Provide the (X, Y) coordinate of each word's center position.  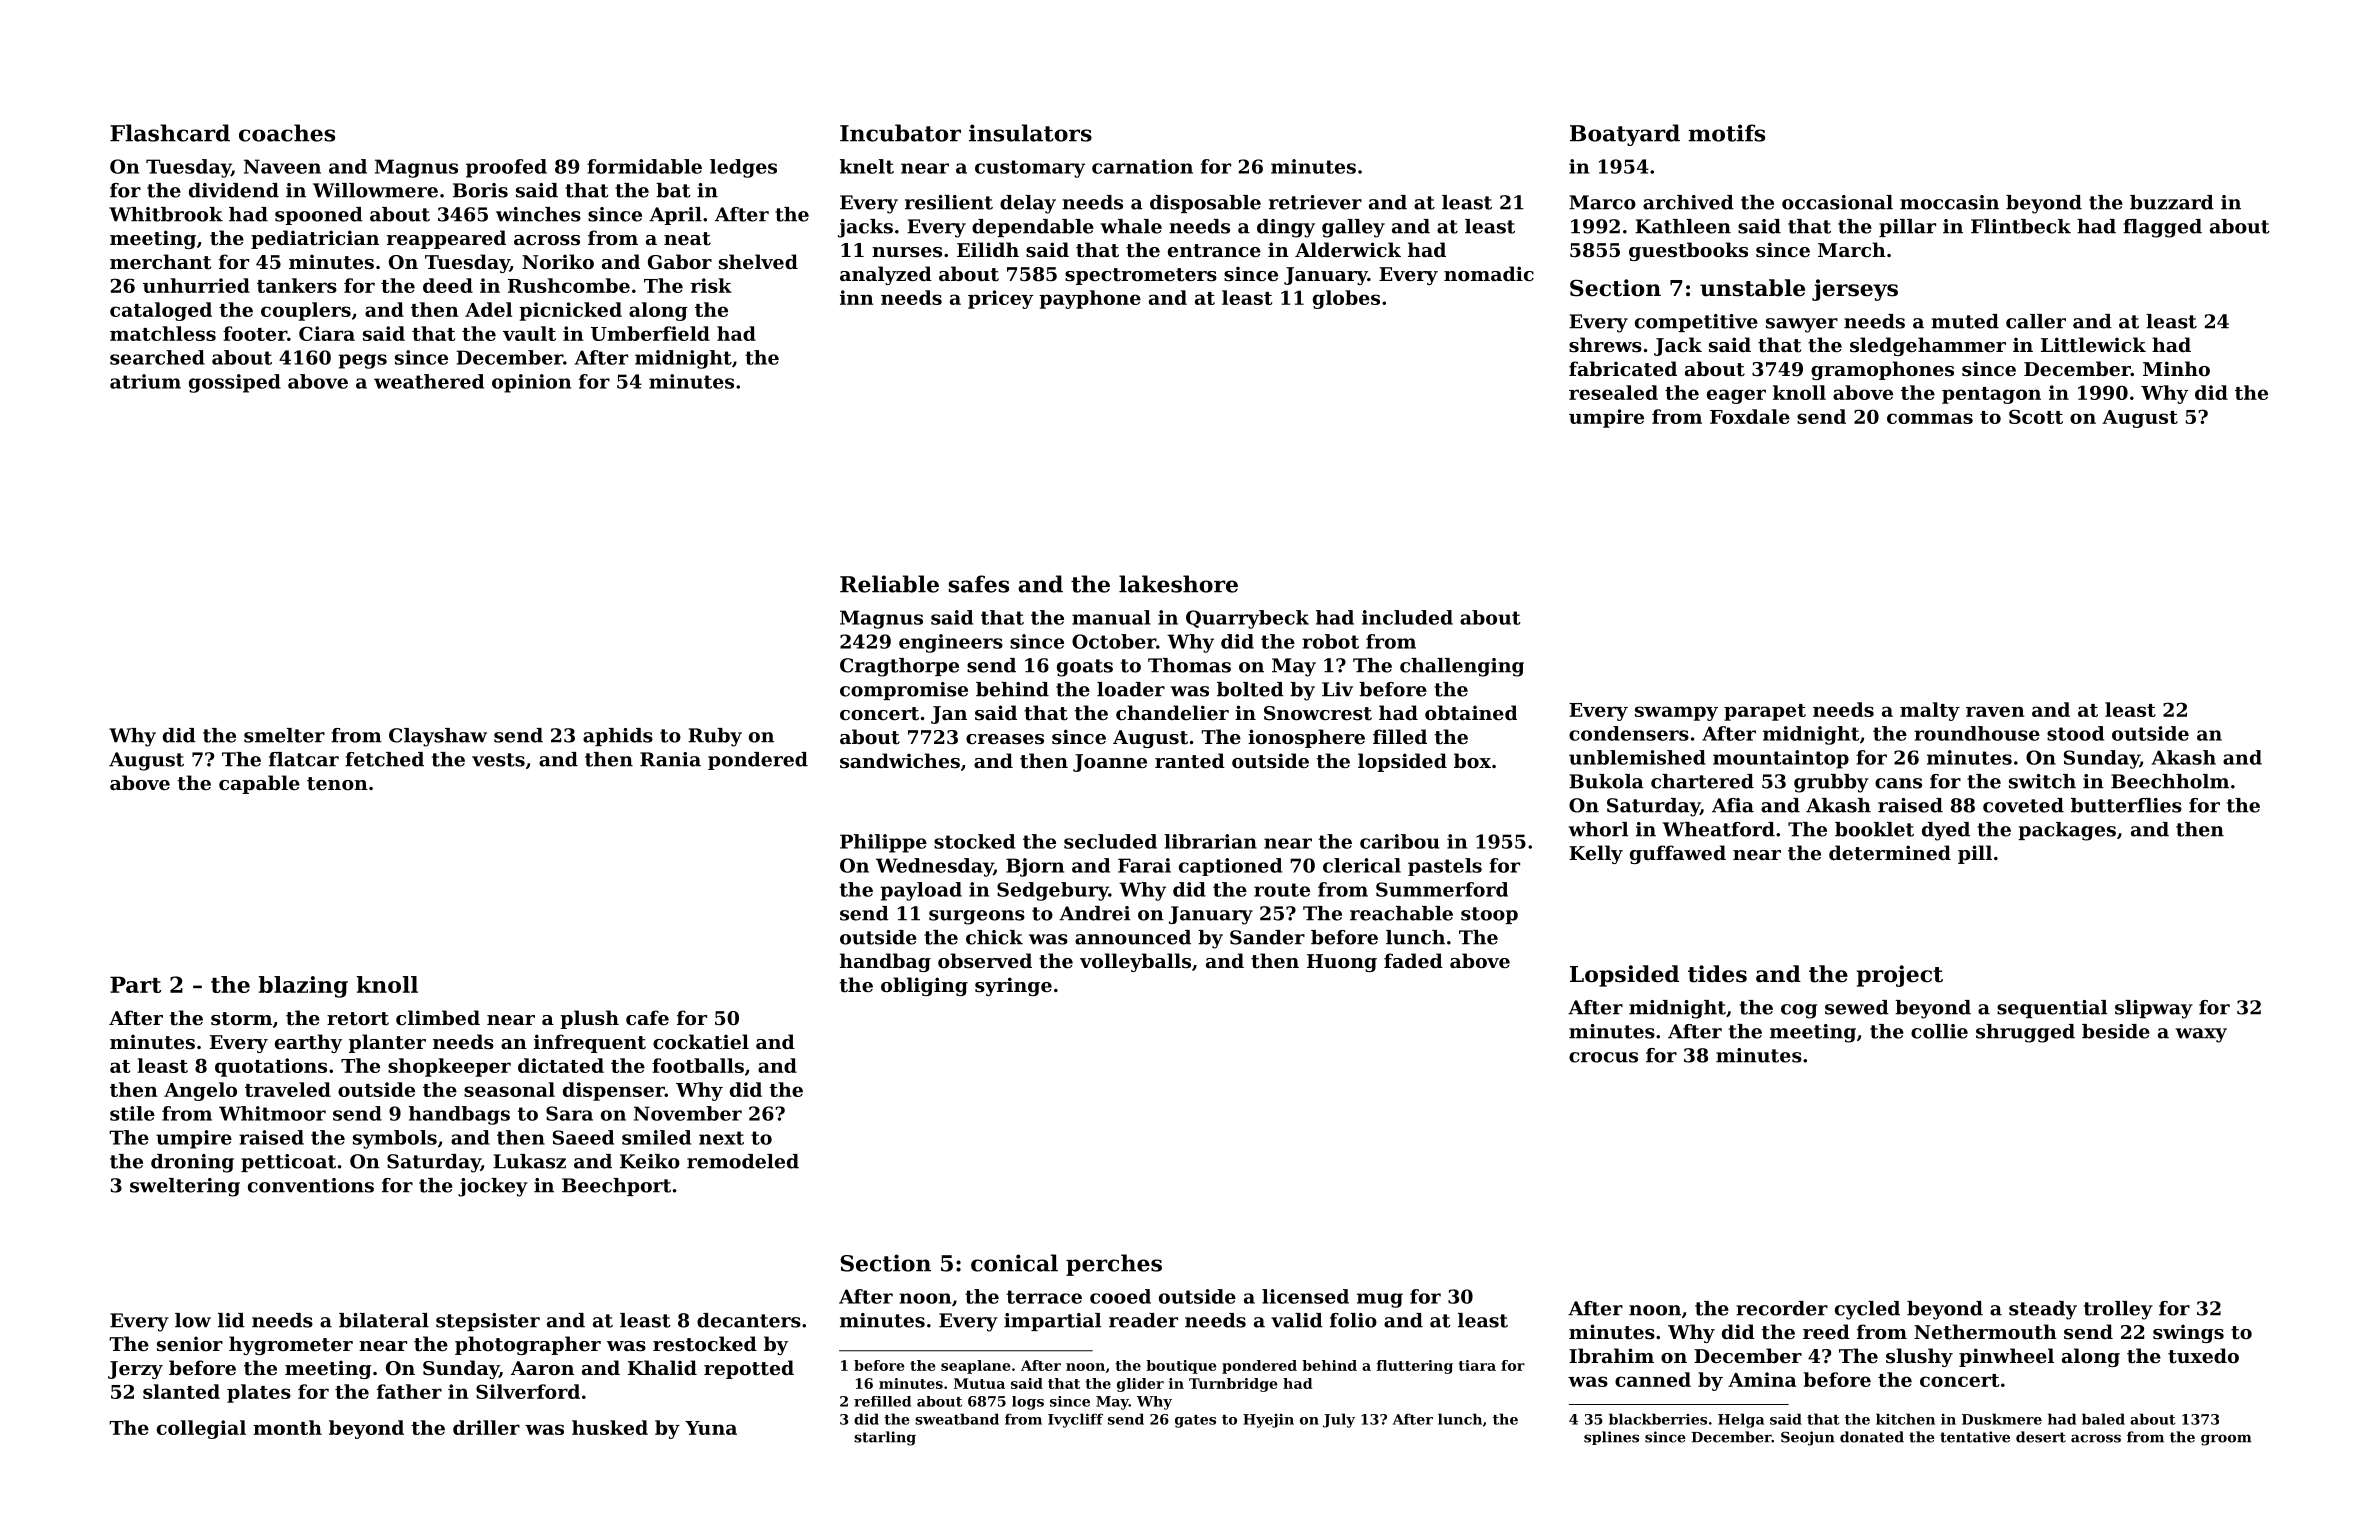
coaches (287, 133)
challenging (1462, 667)
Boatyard (1625, 135)
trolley (2118, 1310)
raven (1995, 711)
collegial (201, 1429)
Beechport (616, 1187)
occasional (1837, 202)
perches (1114, 1265)
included (1407, 617)
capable (259, 784)
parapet (1765, 712)
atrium (145, 381)
